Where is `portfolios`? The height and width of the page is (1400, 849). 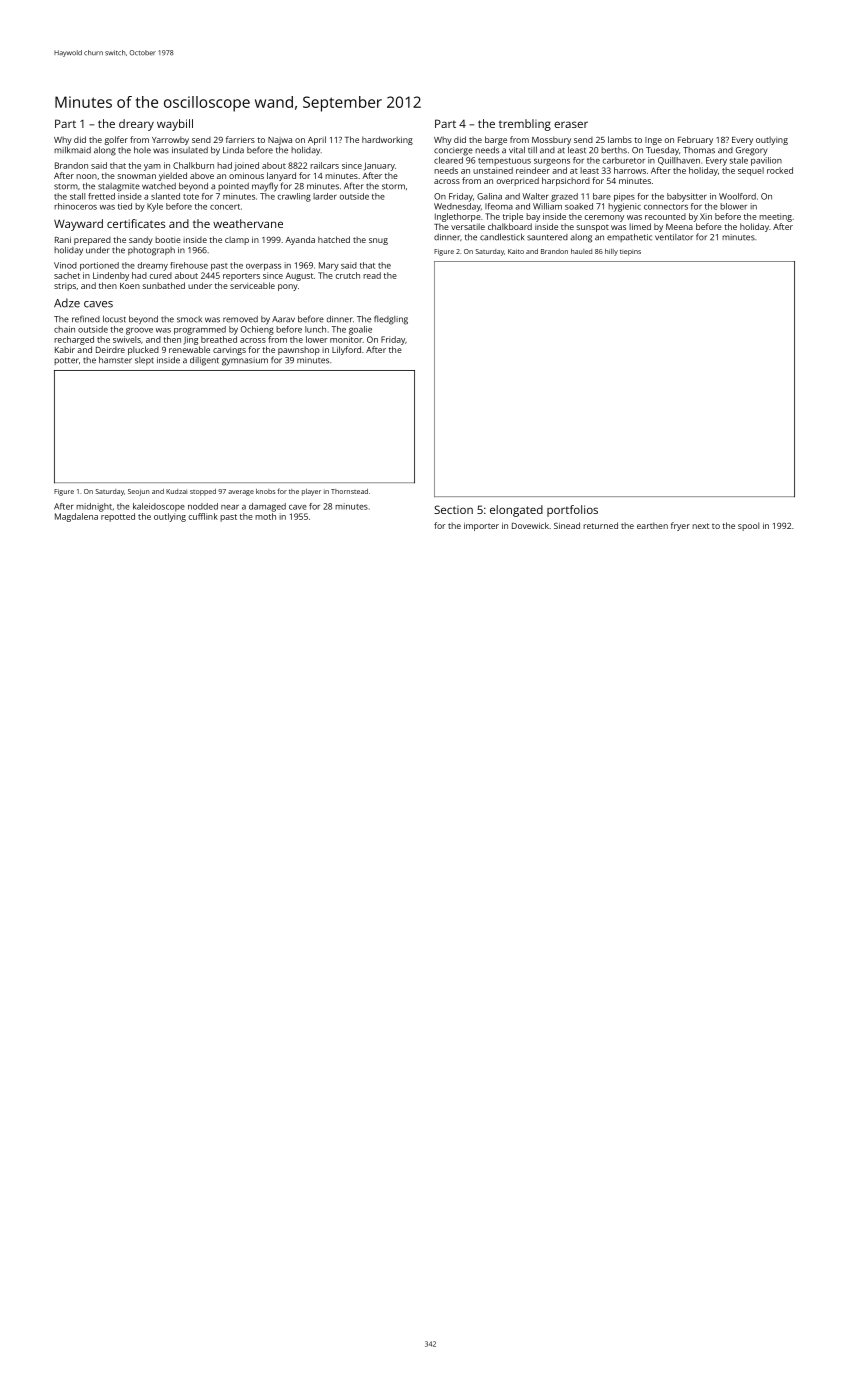
portfolios is located at coordinates (572, 511).
